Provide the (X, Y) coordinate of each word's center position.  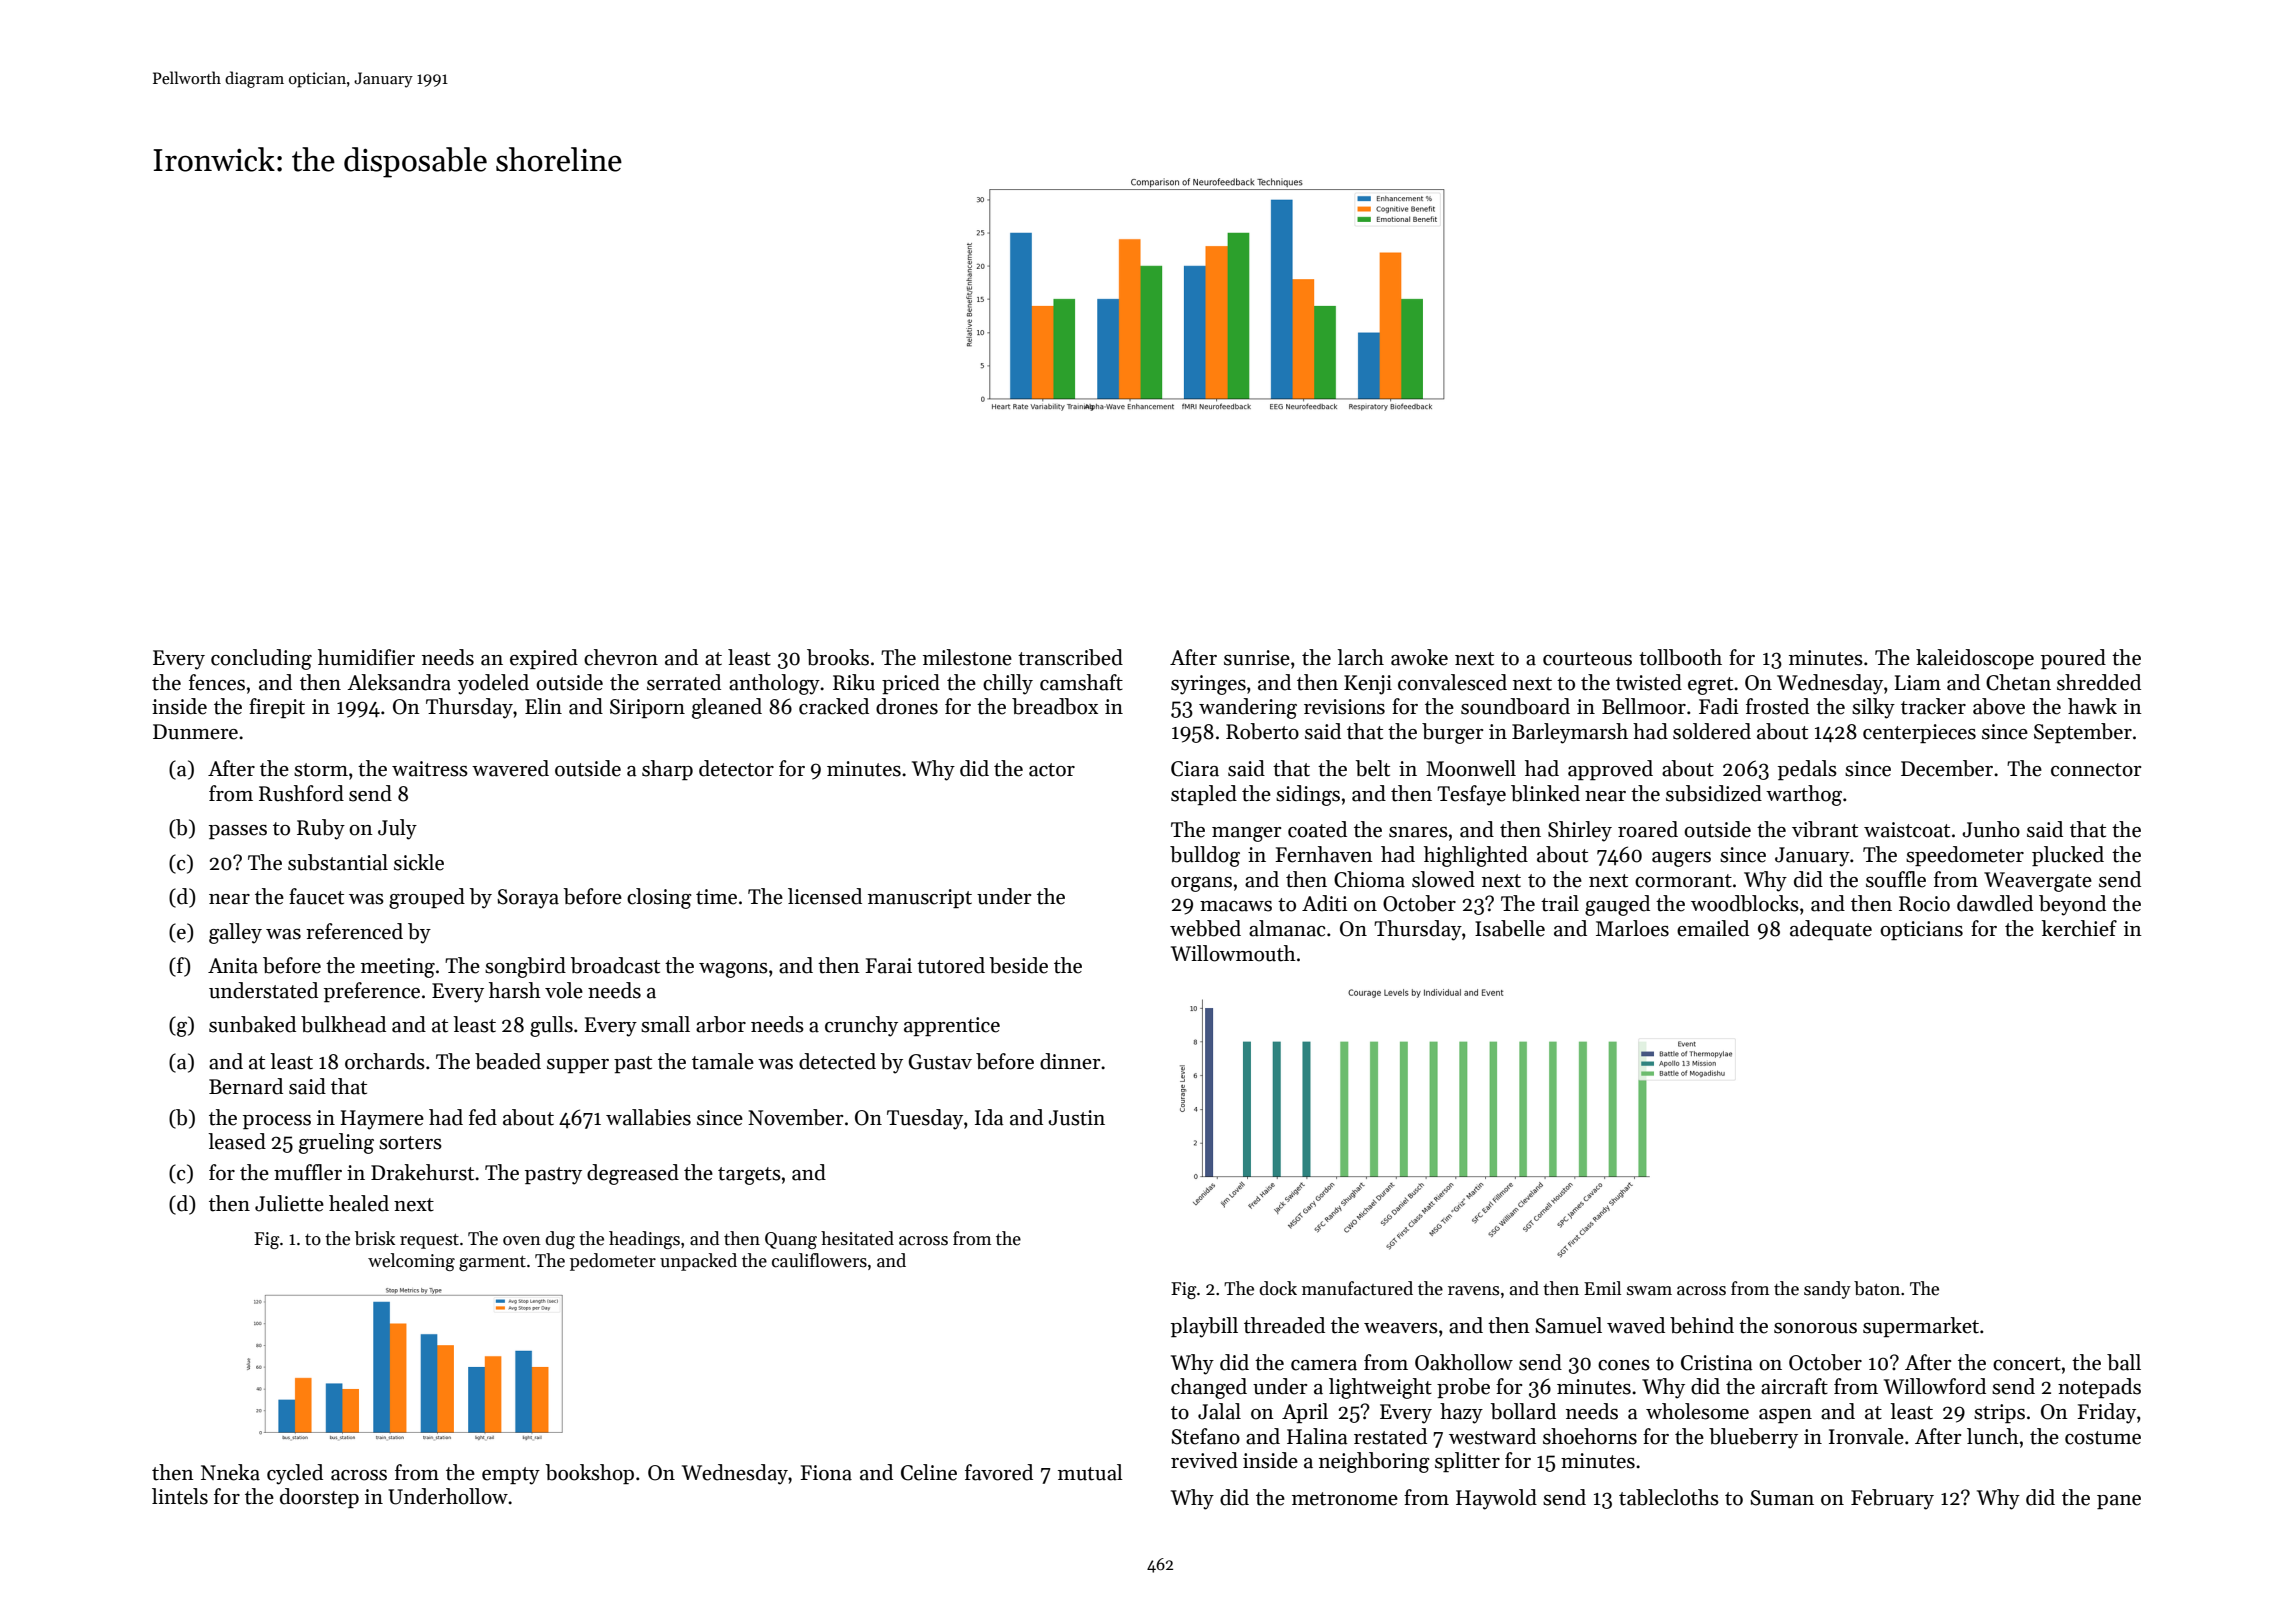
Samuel (1568, 1325)
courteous (1587, 659)
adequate (1831, 930)
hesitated (857, 1238)
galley (235, 933)
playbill (1204, 1327)
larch (1360, 657)
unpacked (698, 1262)
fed (483, 1117)
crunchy (861, 1026)
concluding (261, 659)
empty (511, 1476)
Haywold (1496, 1499)
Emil (1602, 1288)
